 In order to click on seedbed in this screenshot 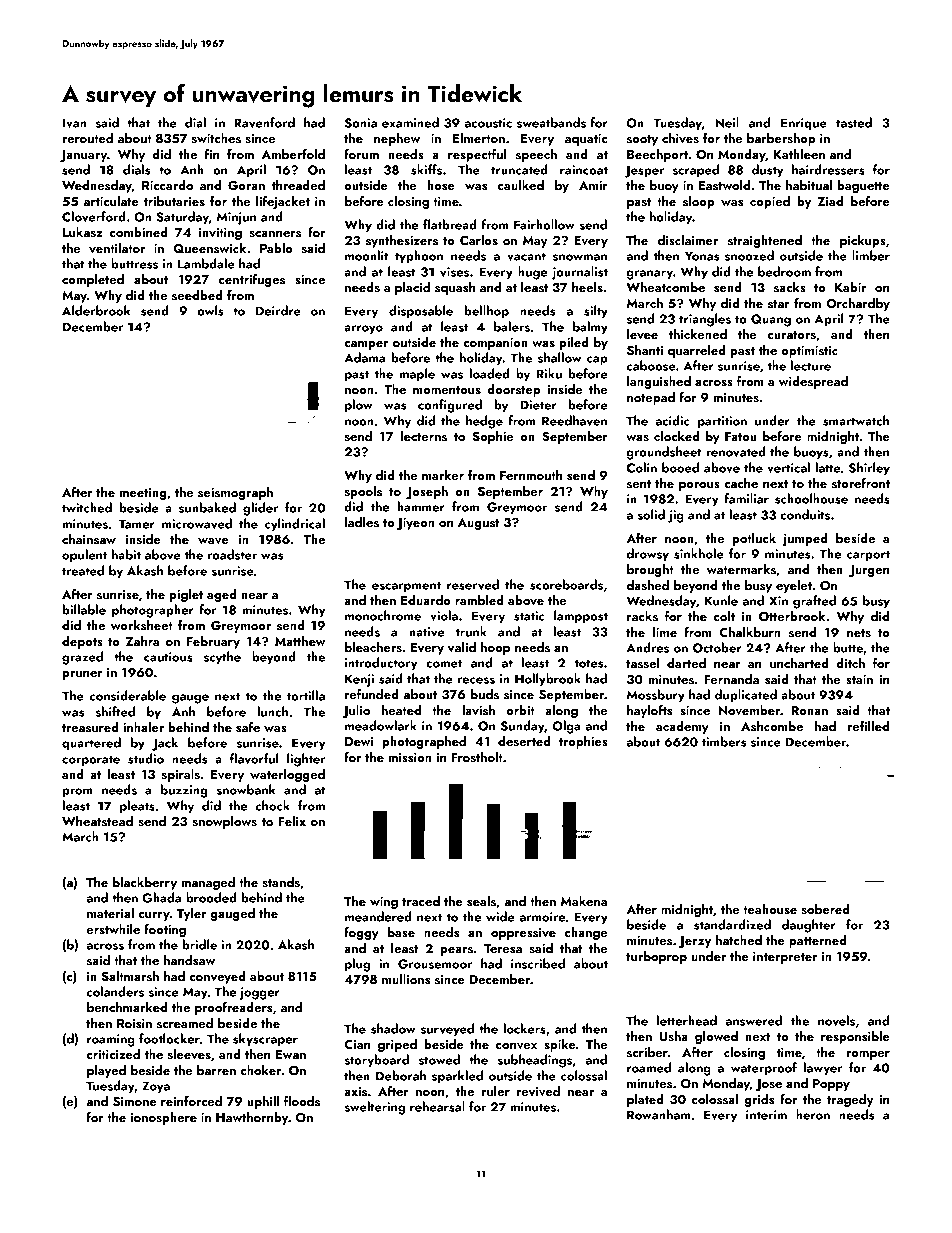, I will do `click(197, 295)`.
